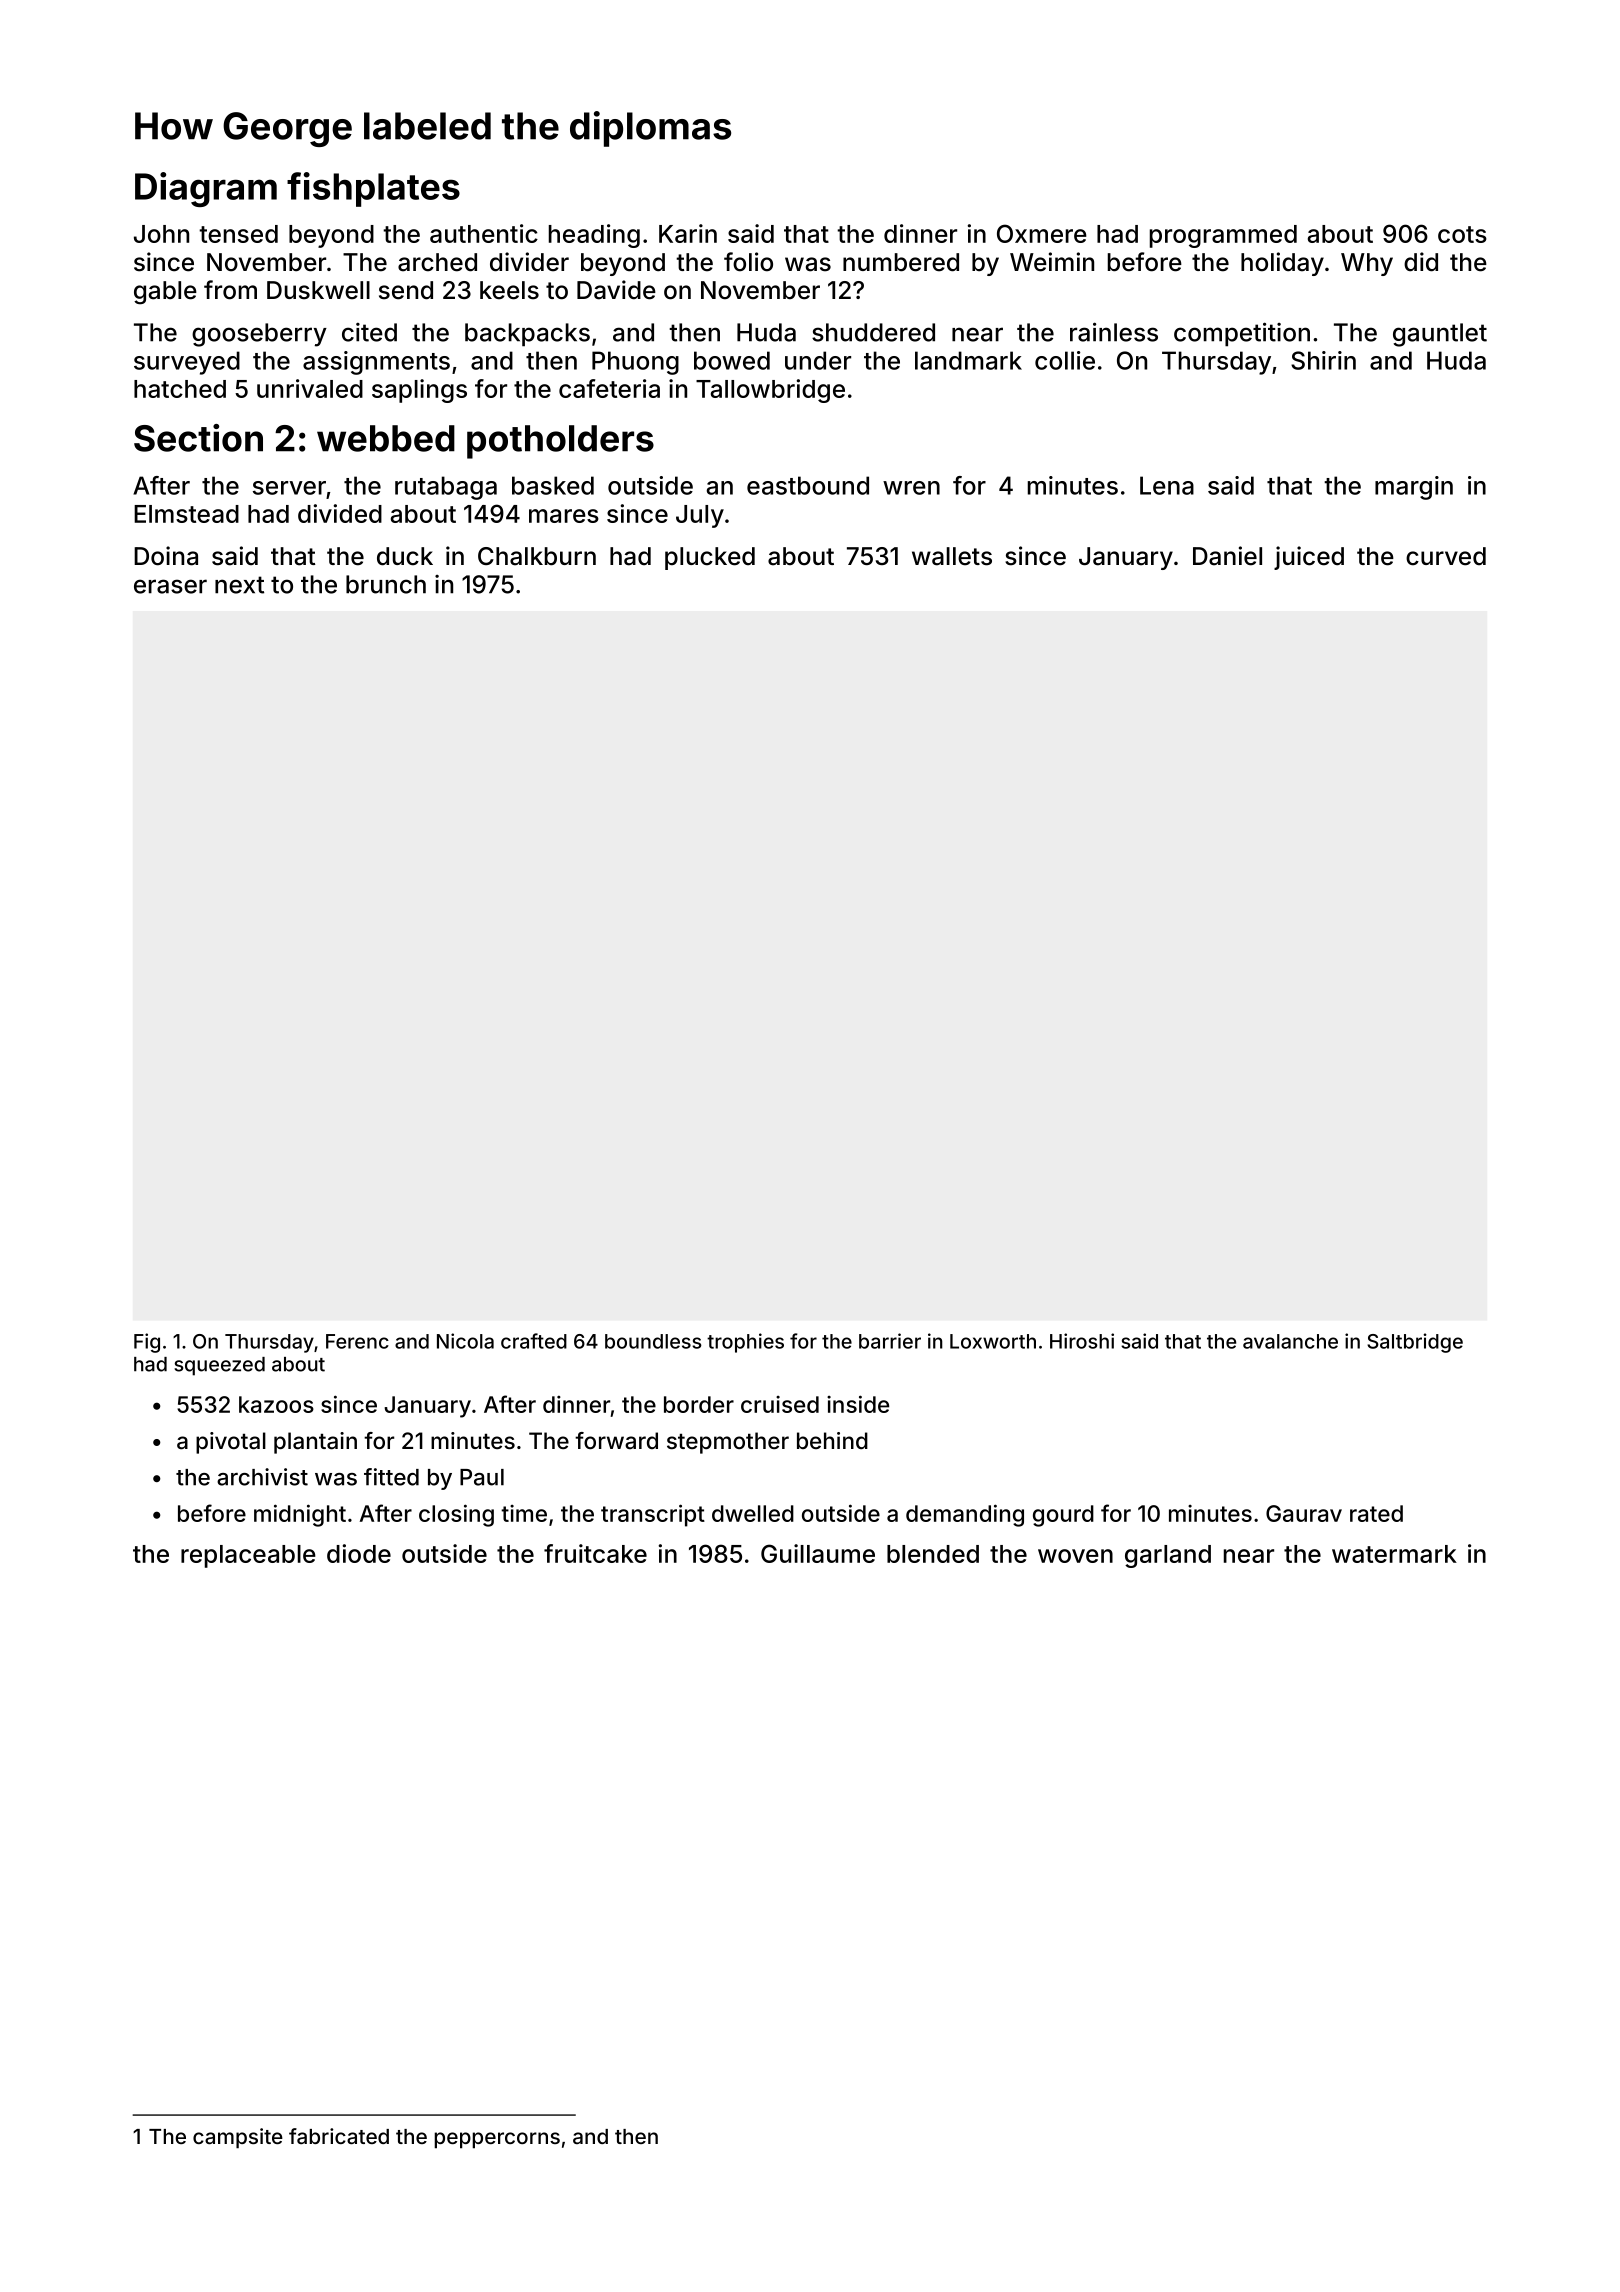  I want to click on wallets, so click(952, 556).
